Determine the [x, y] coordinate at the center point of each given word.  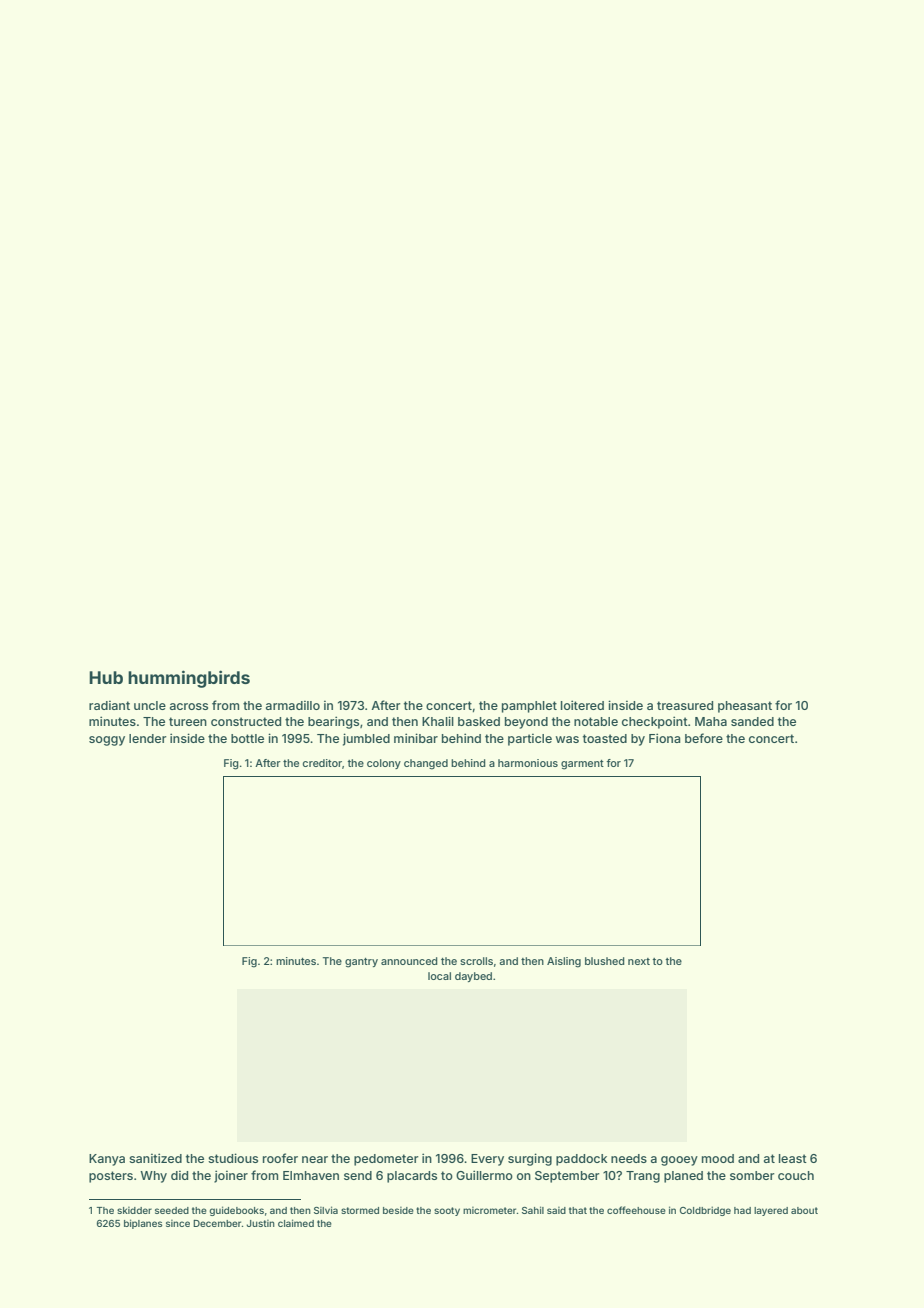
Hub [106, 677]
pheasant [745, 707]
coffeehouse [636, 1210]
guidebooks [236, 1211]
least [793, 1158]
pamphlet [529, 707]
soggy [107, 741]
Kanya [107, 1160]
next [639, 961]
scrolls [476, 961]
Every [487, 1160]
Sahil [533, 1210]
